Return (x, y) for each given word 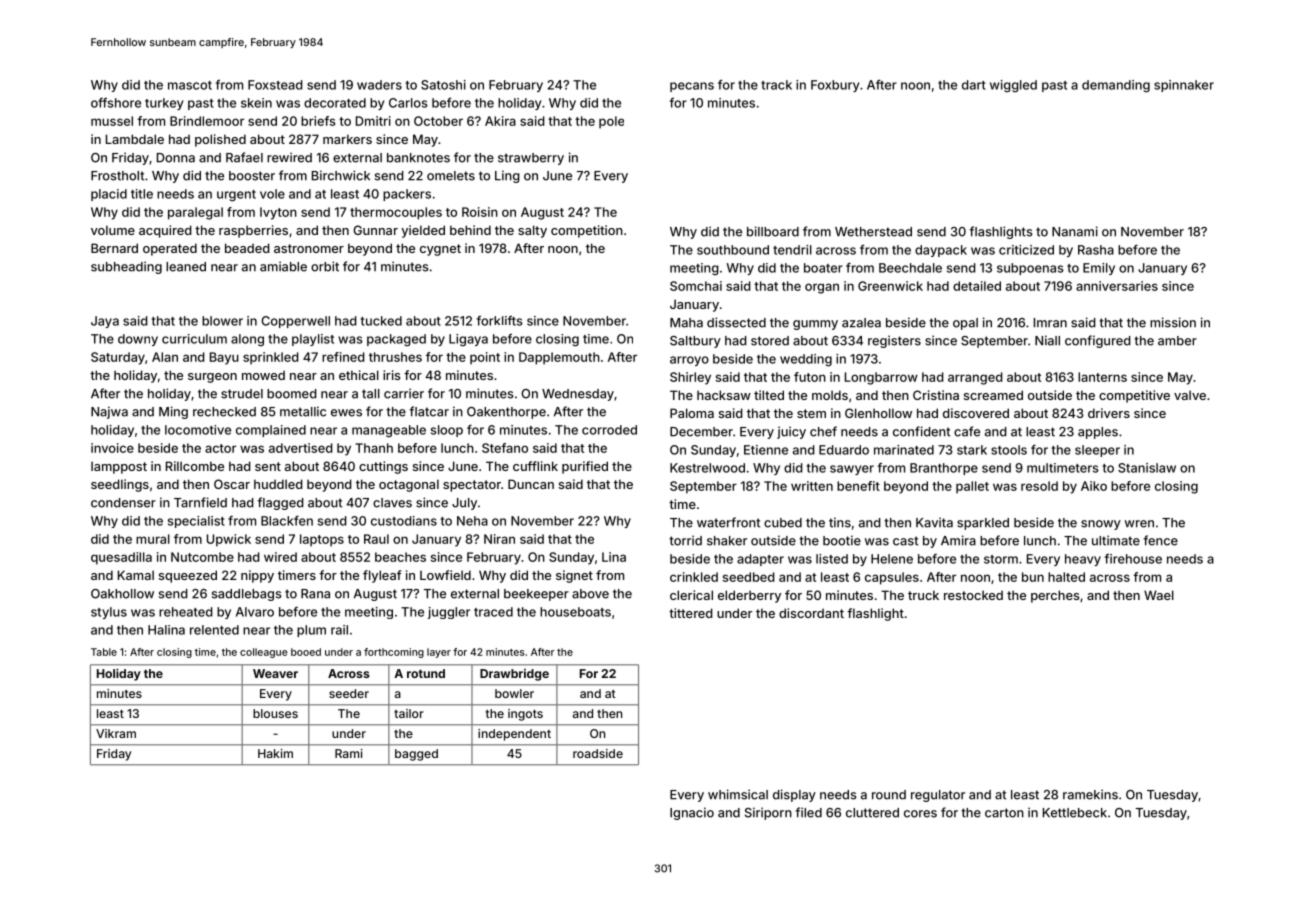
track (776, 85)
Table (104, 652)
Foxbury (835, 86)
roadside (598, 753)
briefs (318, 121)
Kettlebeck (1075, 813)
